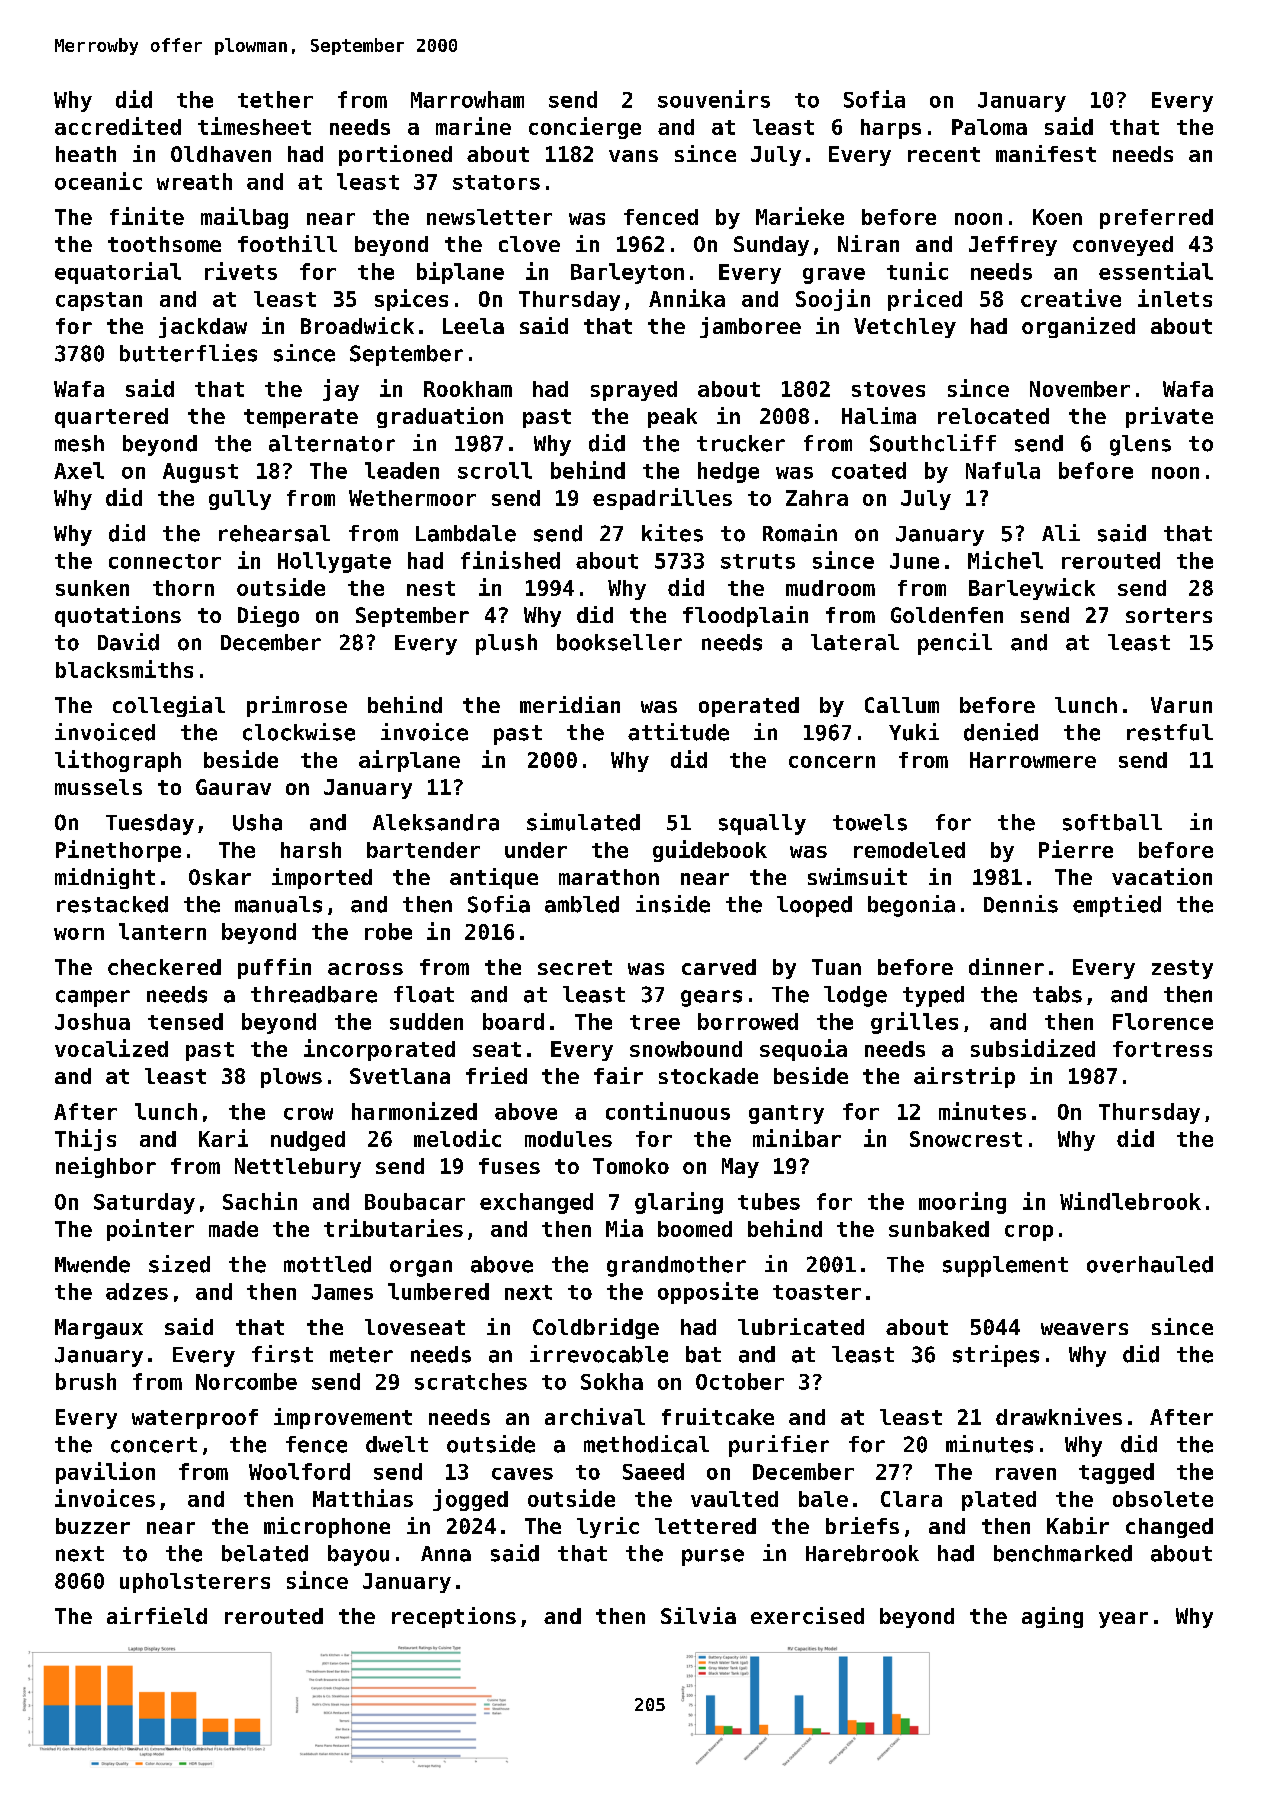  I want to click on receptions, so click(454, 1617).
